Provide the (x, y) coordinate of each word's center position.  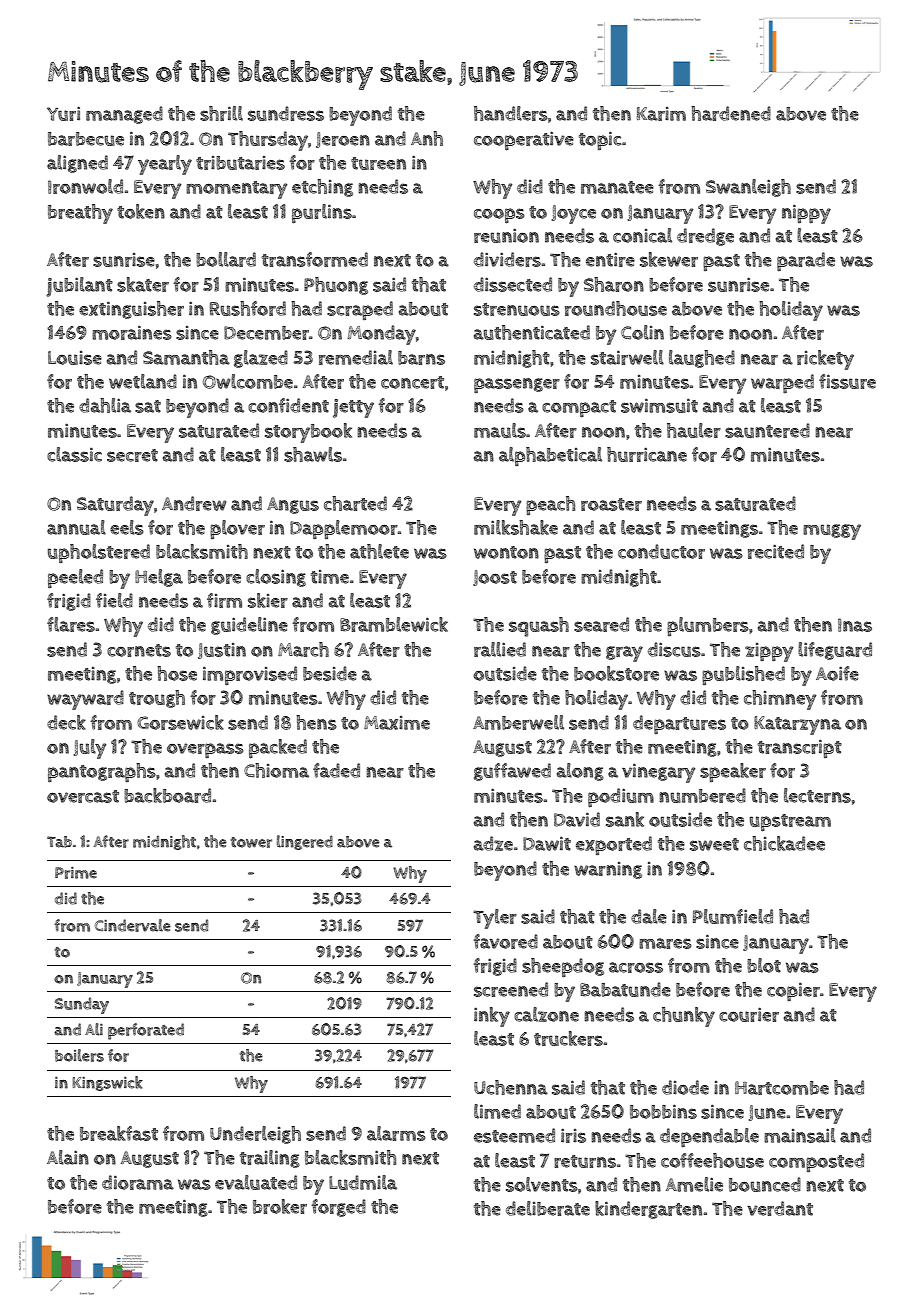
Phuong (336, 286)
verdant (780, 1208)
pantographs (102, 772)
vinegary (658, 773)
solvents (542, 1184)
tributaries (240, 163)
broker (280, 1206)
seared (601, 624)
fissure (847, 381)
